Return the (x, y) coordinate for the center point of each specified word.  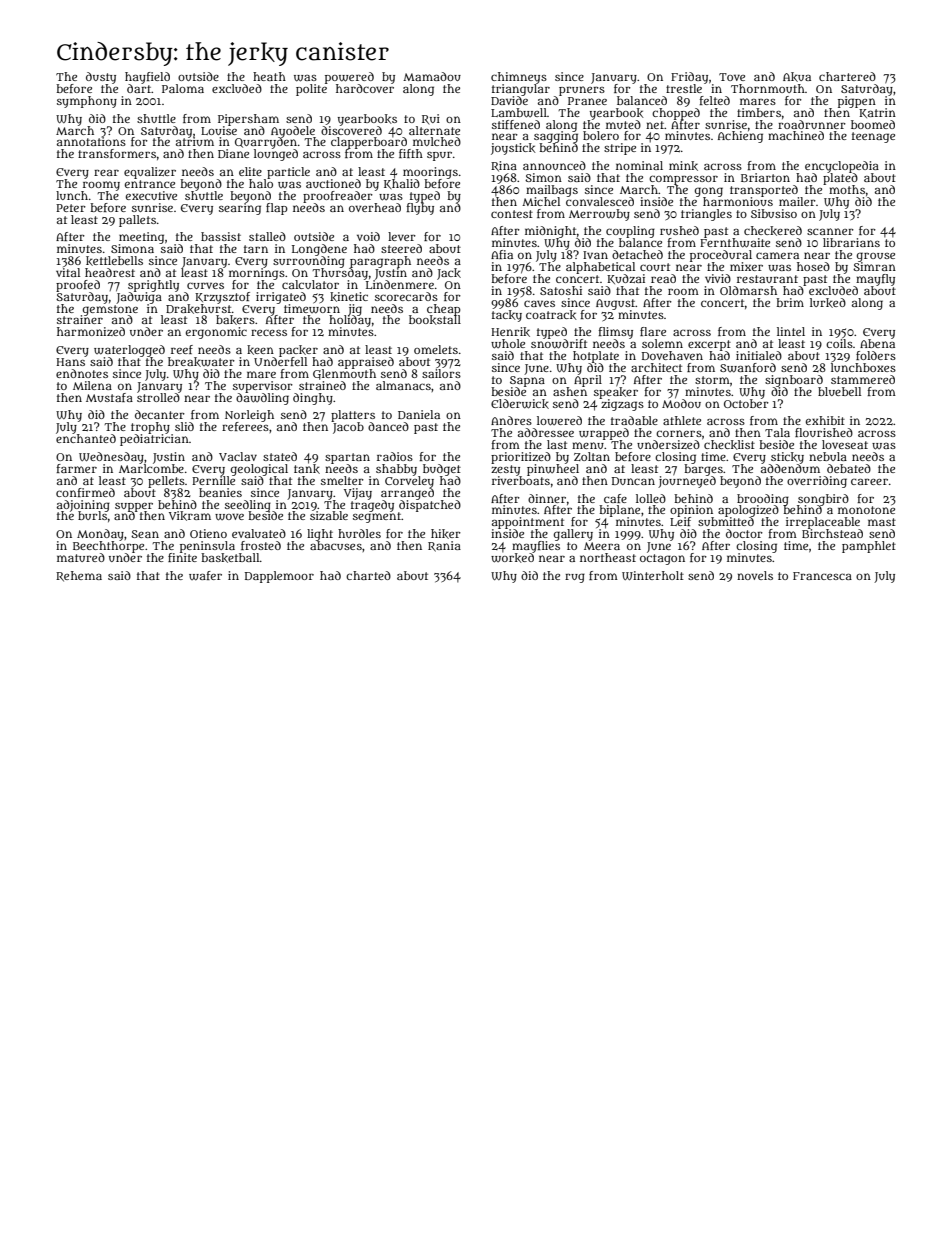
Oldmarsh (748, 290)
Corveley (409, 482)
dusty (101, 78)
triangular (521, 90)
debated (849, 468)
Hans (70, 362)
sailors (441, 373)
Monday (100, 535)
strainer (80, 319)
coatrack (551, 315)
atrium (195, 141)
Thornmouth (768, 88)
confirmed (85, 492)
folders (876, 355)
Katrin (877, 113)
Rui (431, 119)
